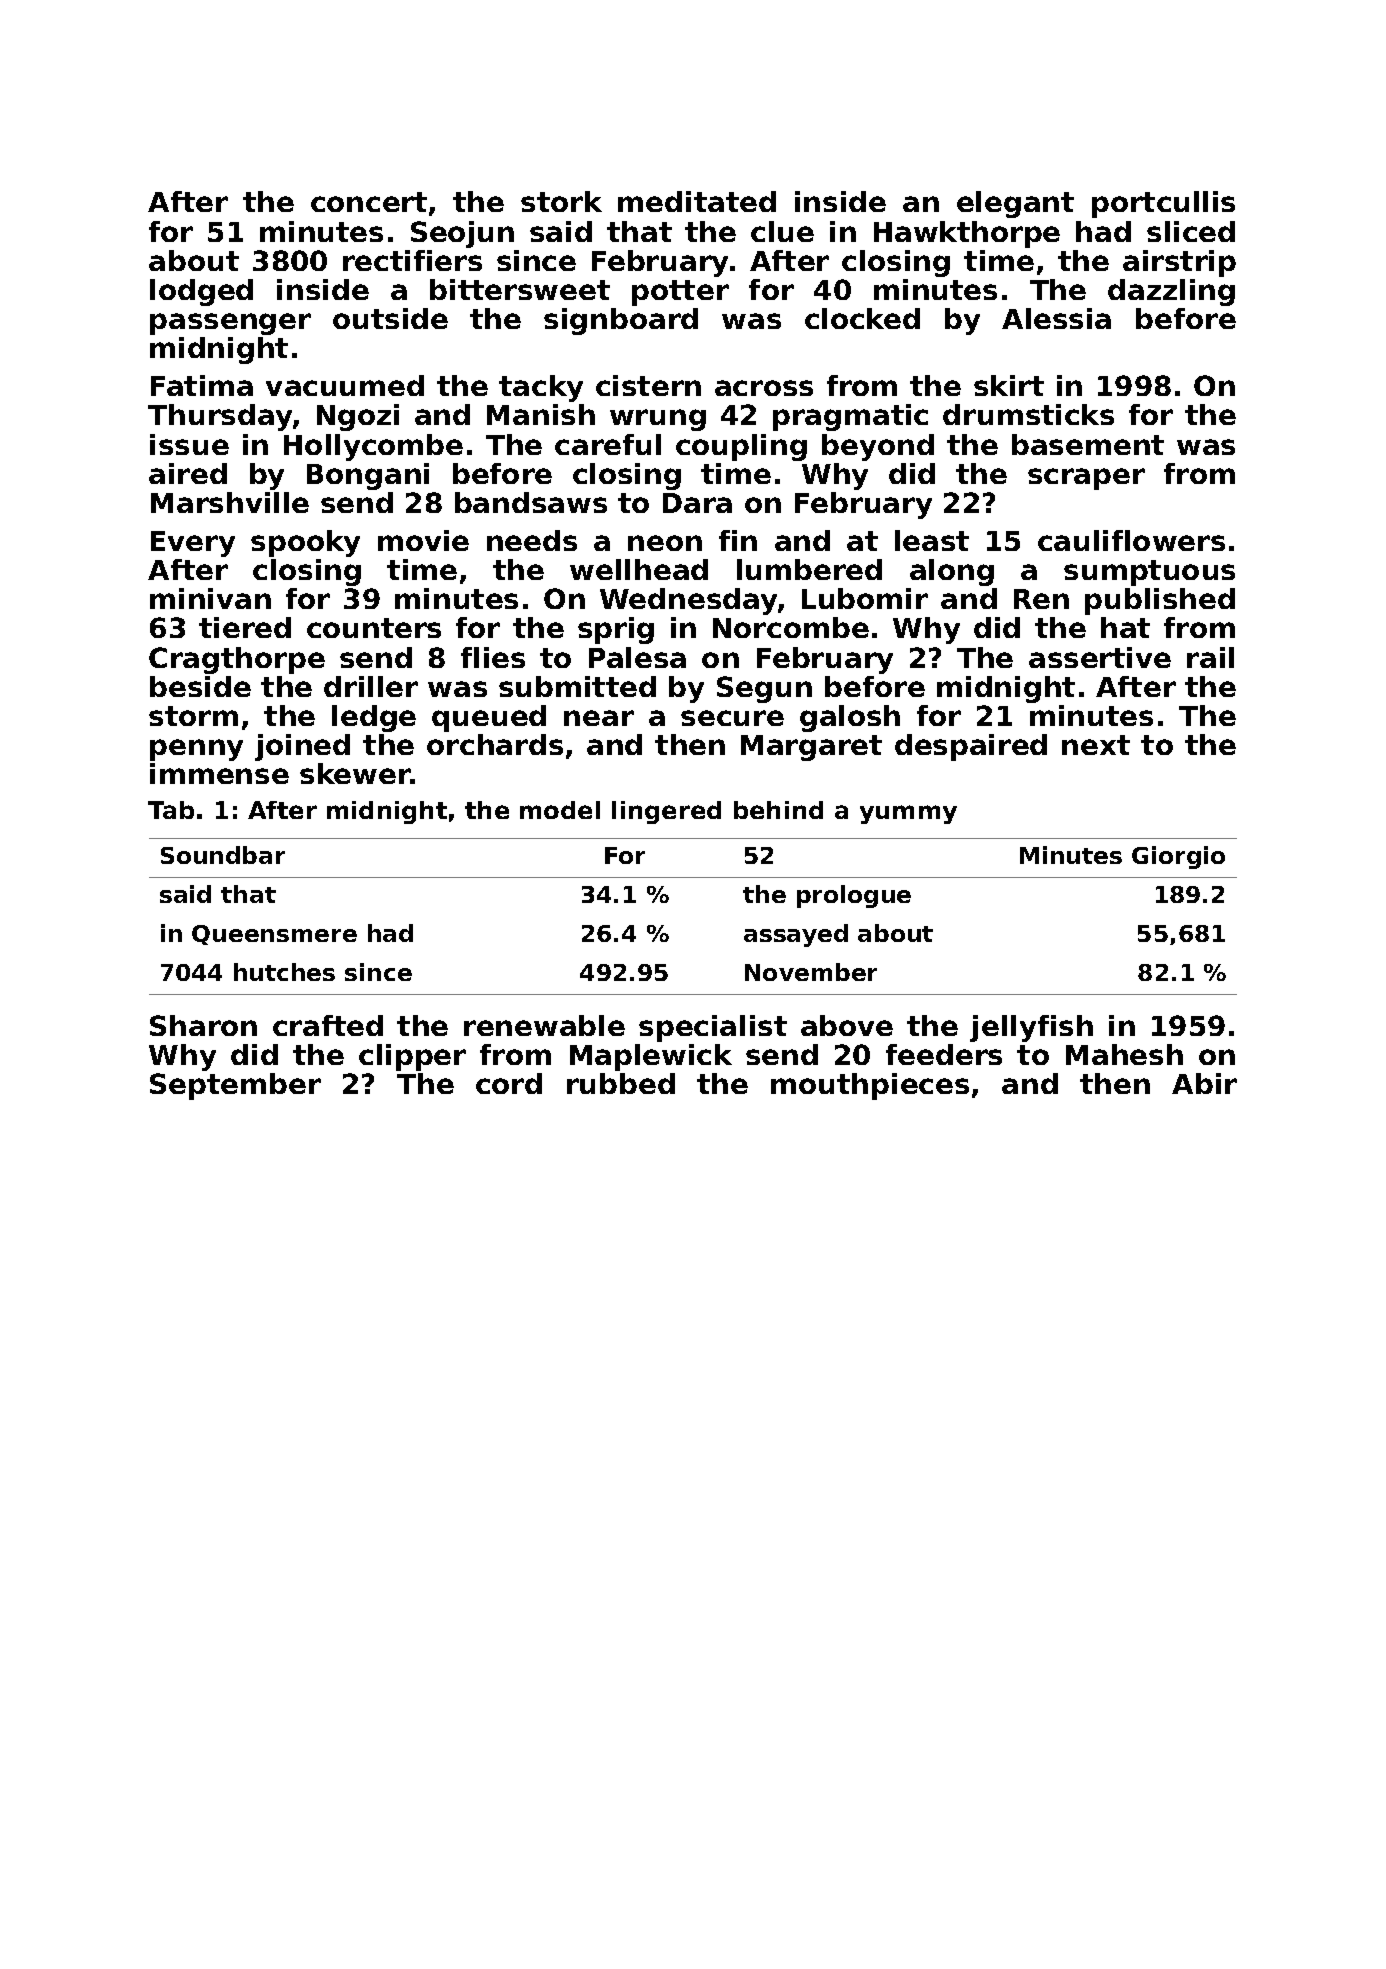  What do you see at coordinates (495, 744) in the page?
I see `orchards` at bounding box center [495, 744].
